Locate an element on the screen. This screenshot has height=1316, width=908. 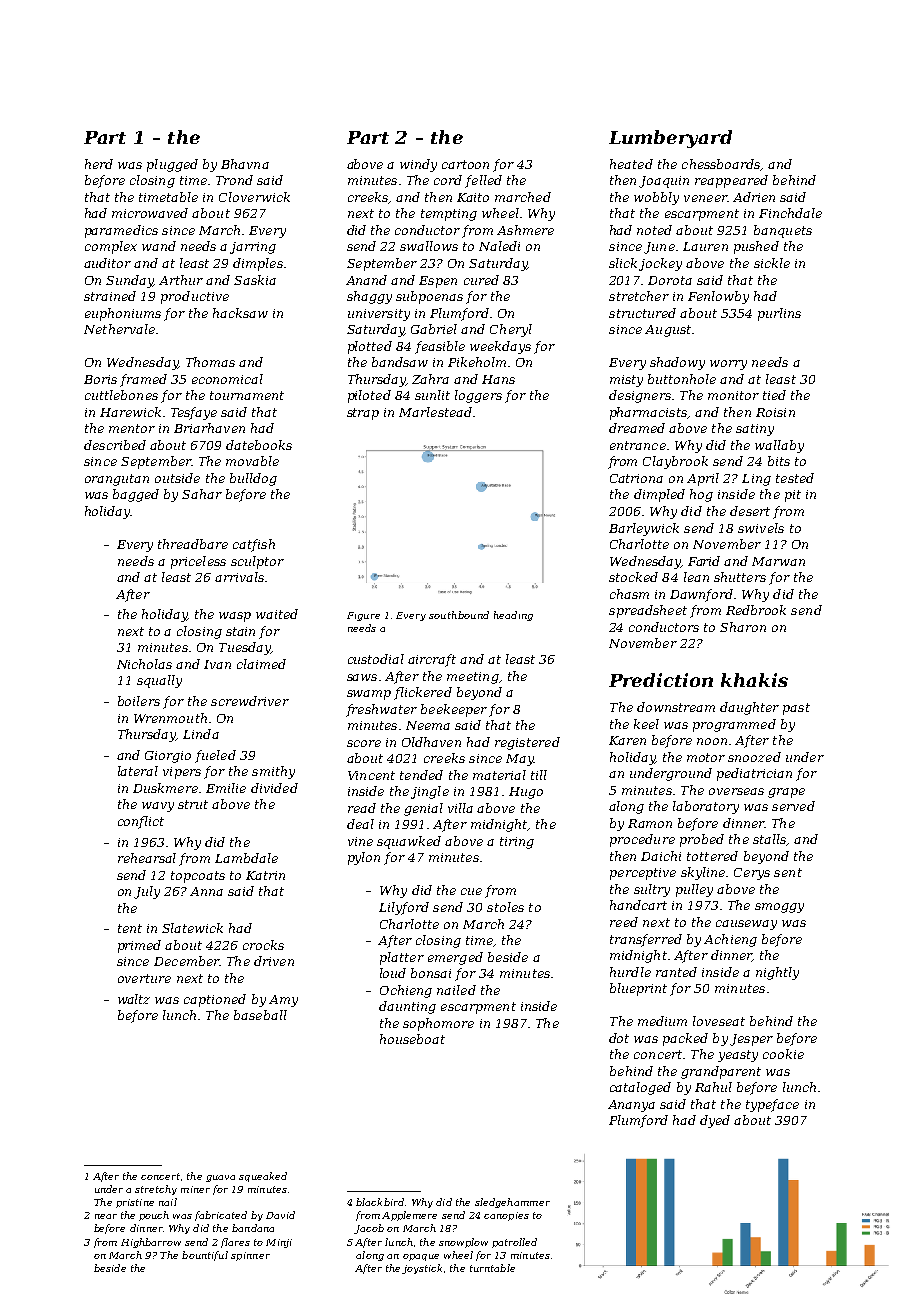
waited is located at coordinates (277, 614).
